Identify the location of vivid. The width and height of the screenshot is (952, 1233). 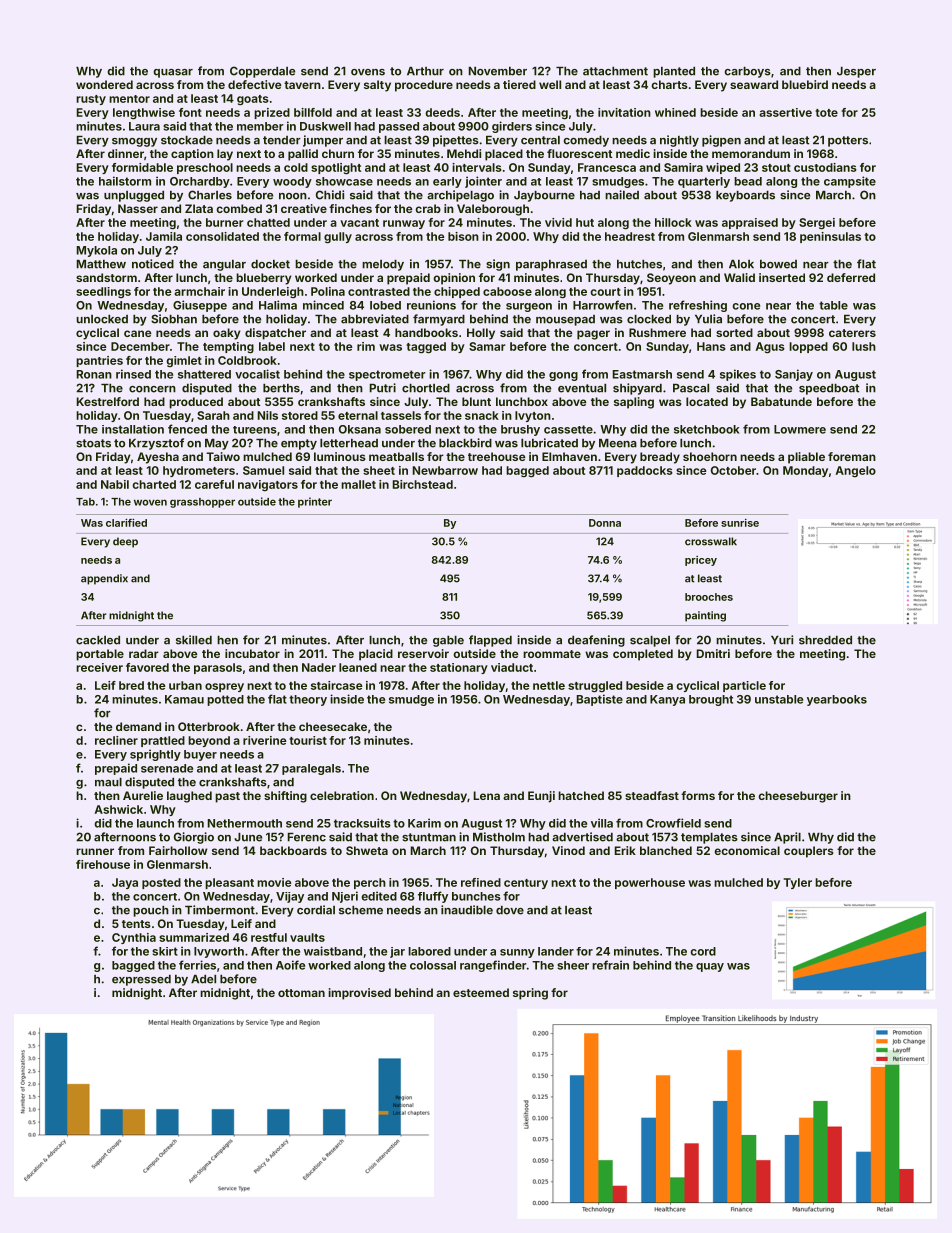
(558, 222).
